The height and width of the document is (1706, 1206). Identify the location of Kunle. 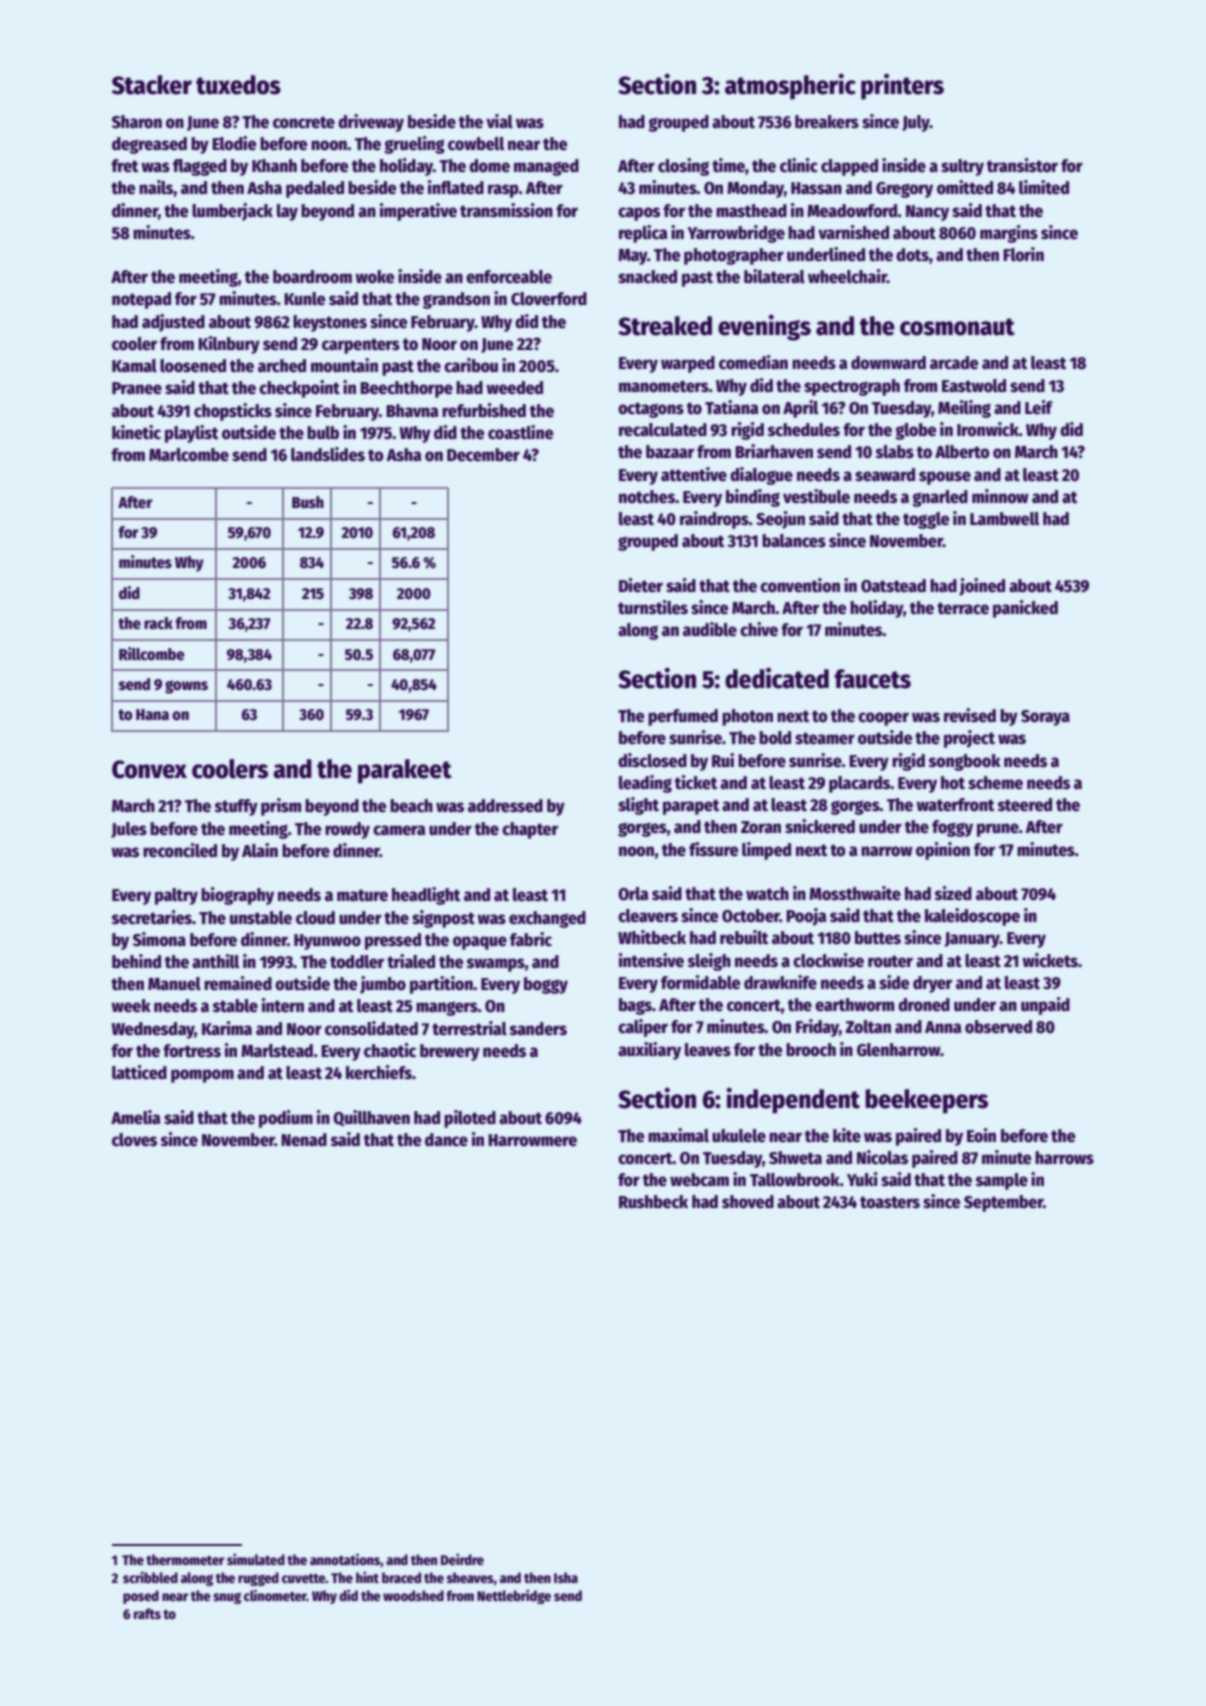
(304, 299).
